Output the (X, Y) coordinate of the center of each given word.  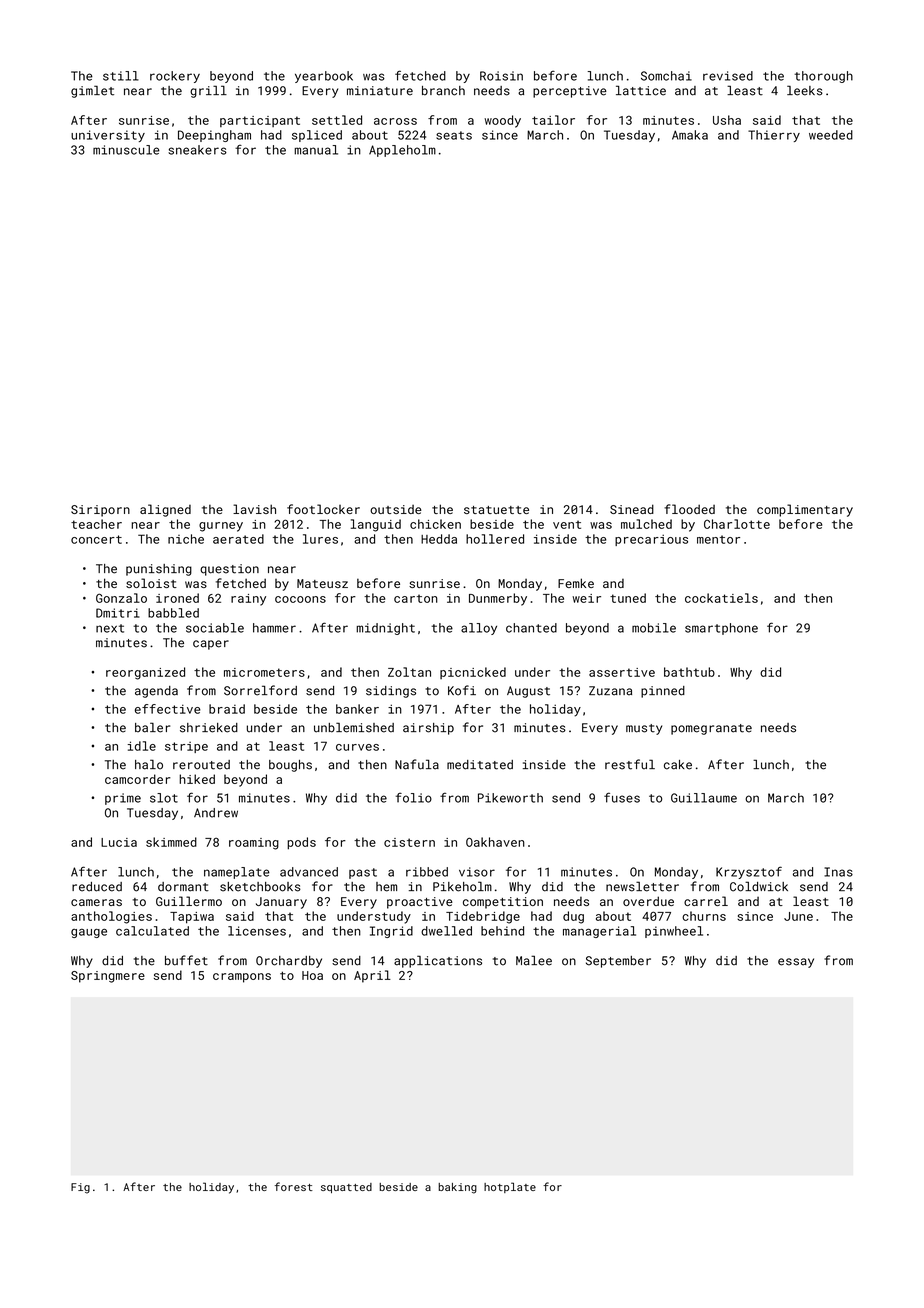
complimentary (805, 510)
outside (396, 509)
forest (294, 1186)
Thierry (774, 136)
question (229, 570)
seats (454, 135)
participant (260, 121)
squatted (346, 1188)
